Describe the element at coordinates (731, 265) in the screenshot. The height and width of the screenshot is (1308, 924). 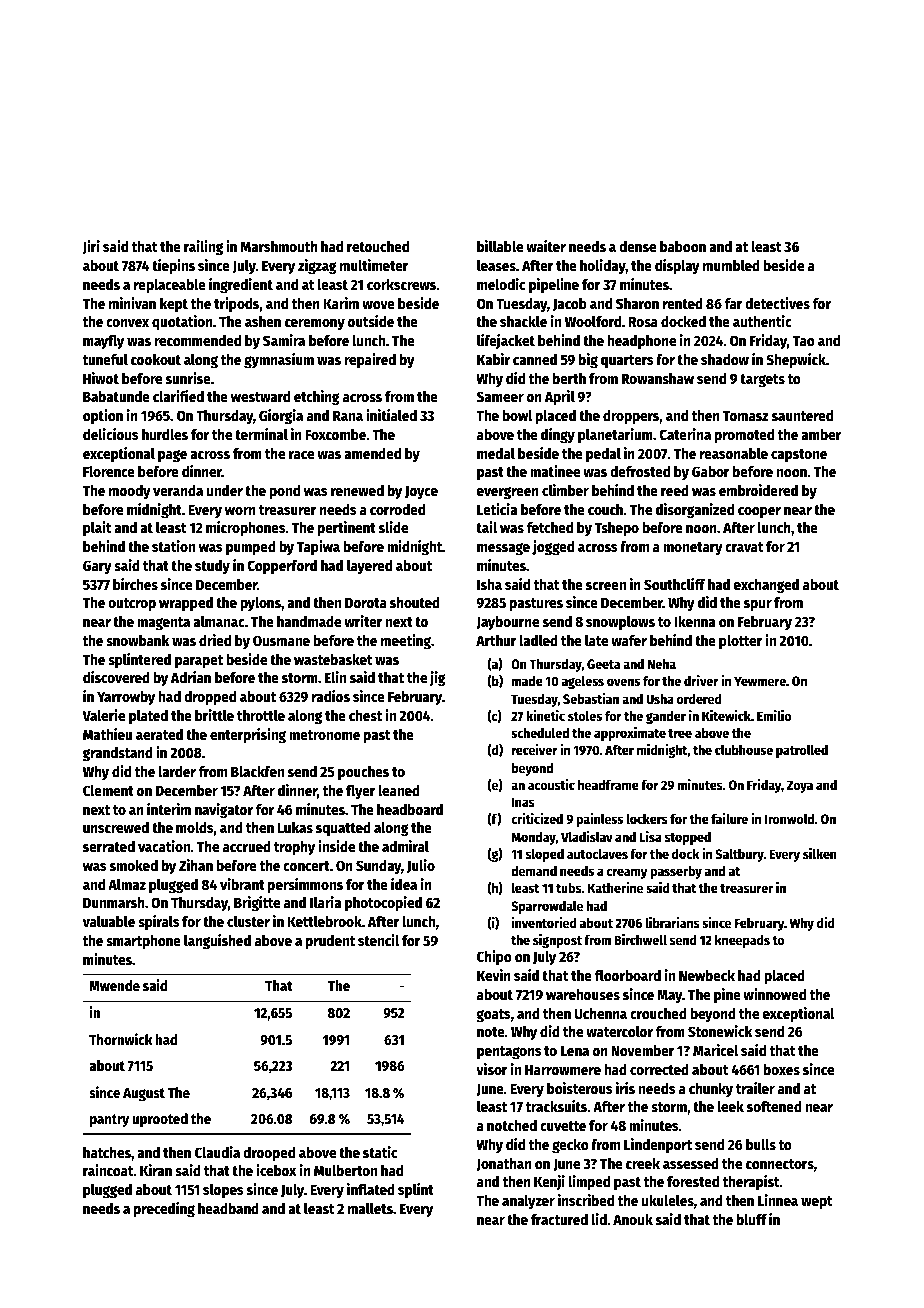
I see `mumbled` at that location.
